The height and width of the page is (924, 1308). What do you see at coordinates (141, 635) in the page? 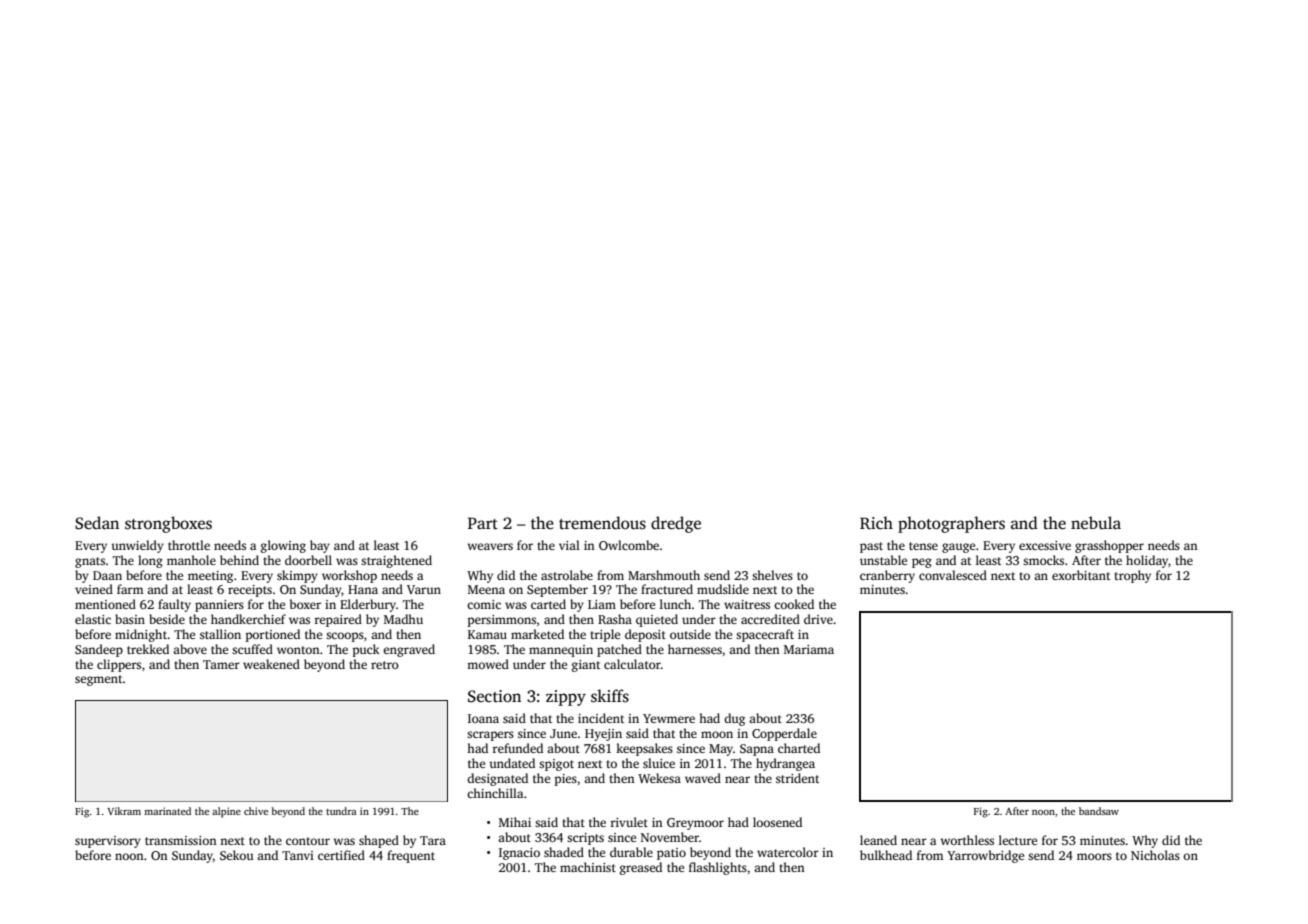
I see `midnight` at bounding box center [141, 635].
